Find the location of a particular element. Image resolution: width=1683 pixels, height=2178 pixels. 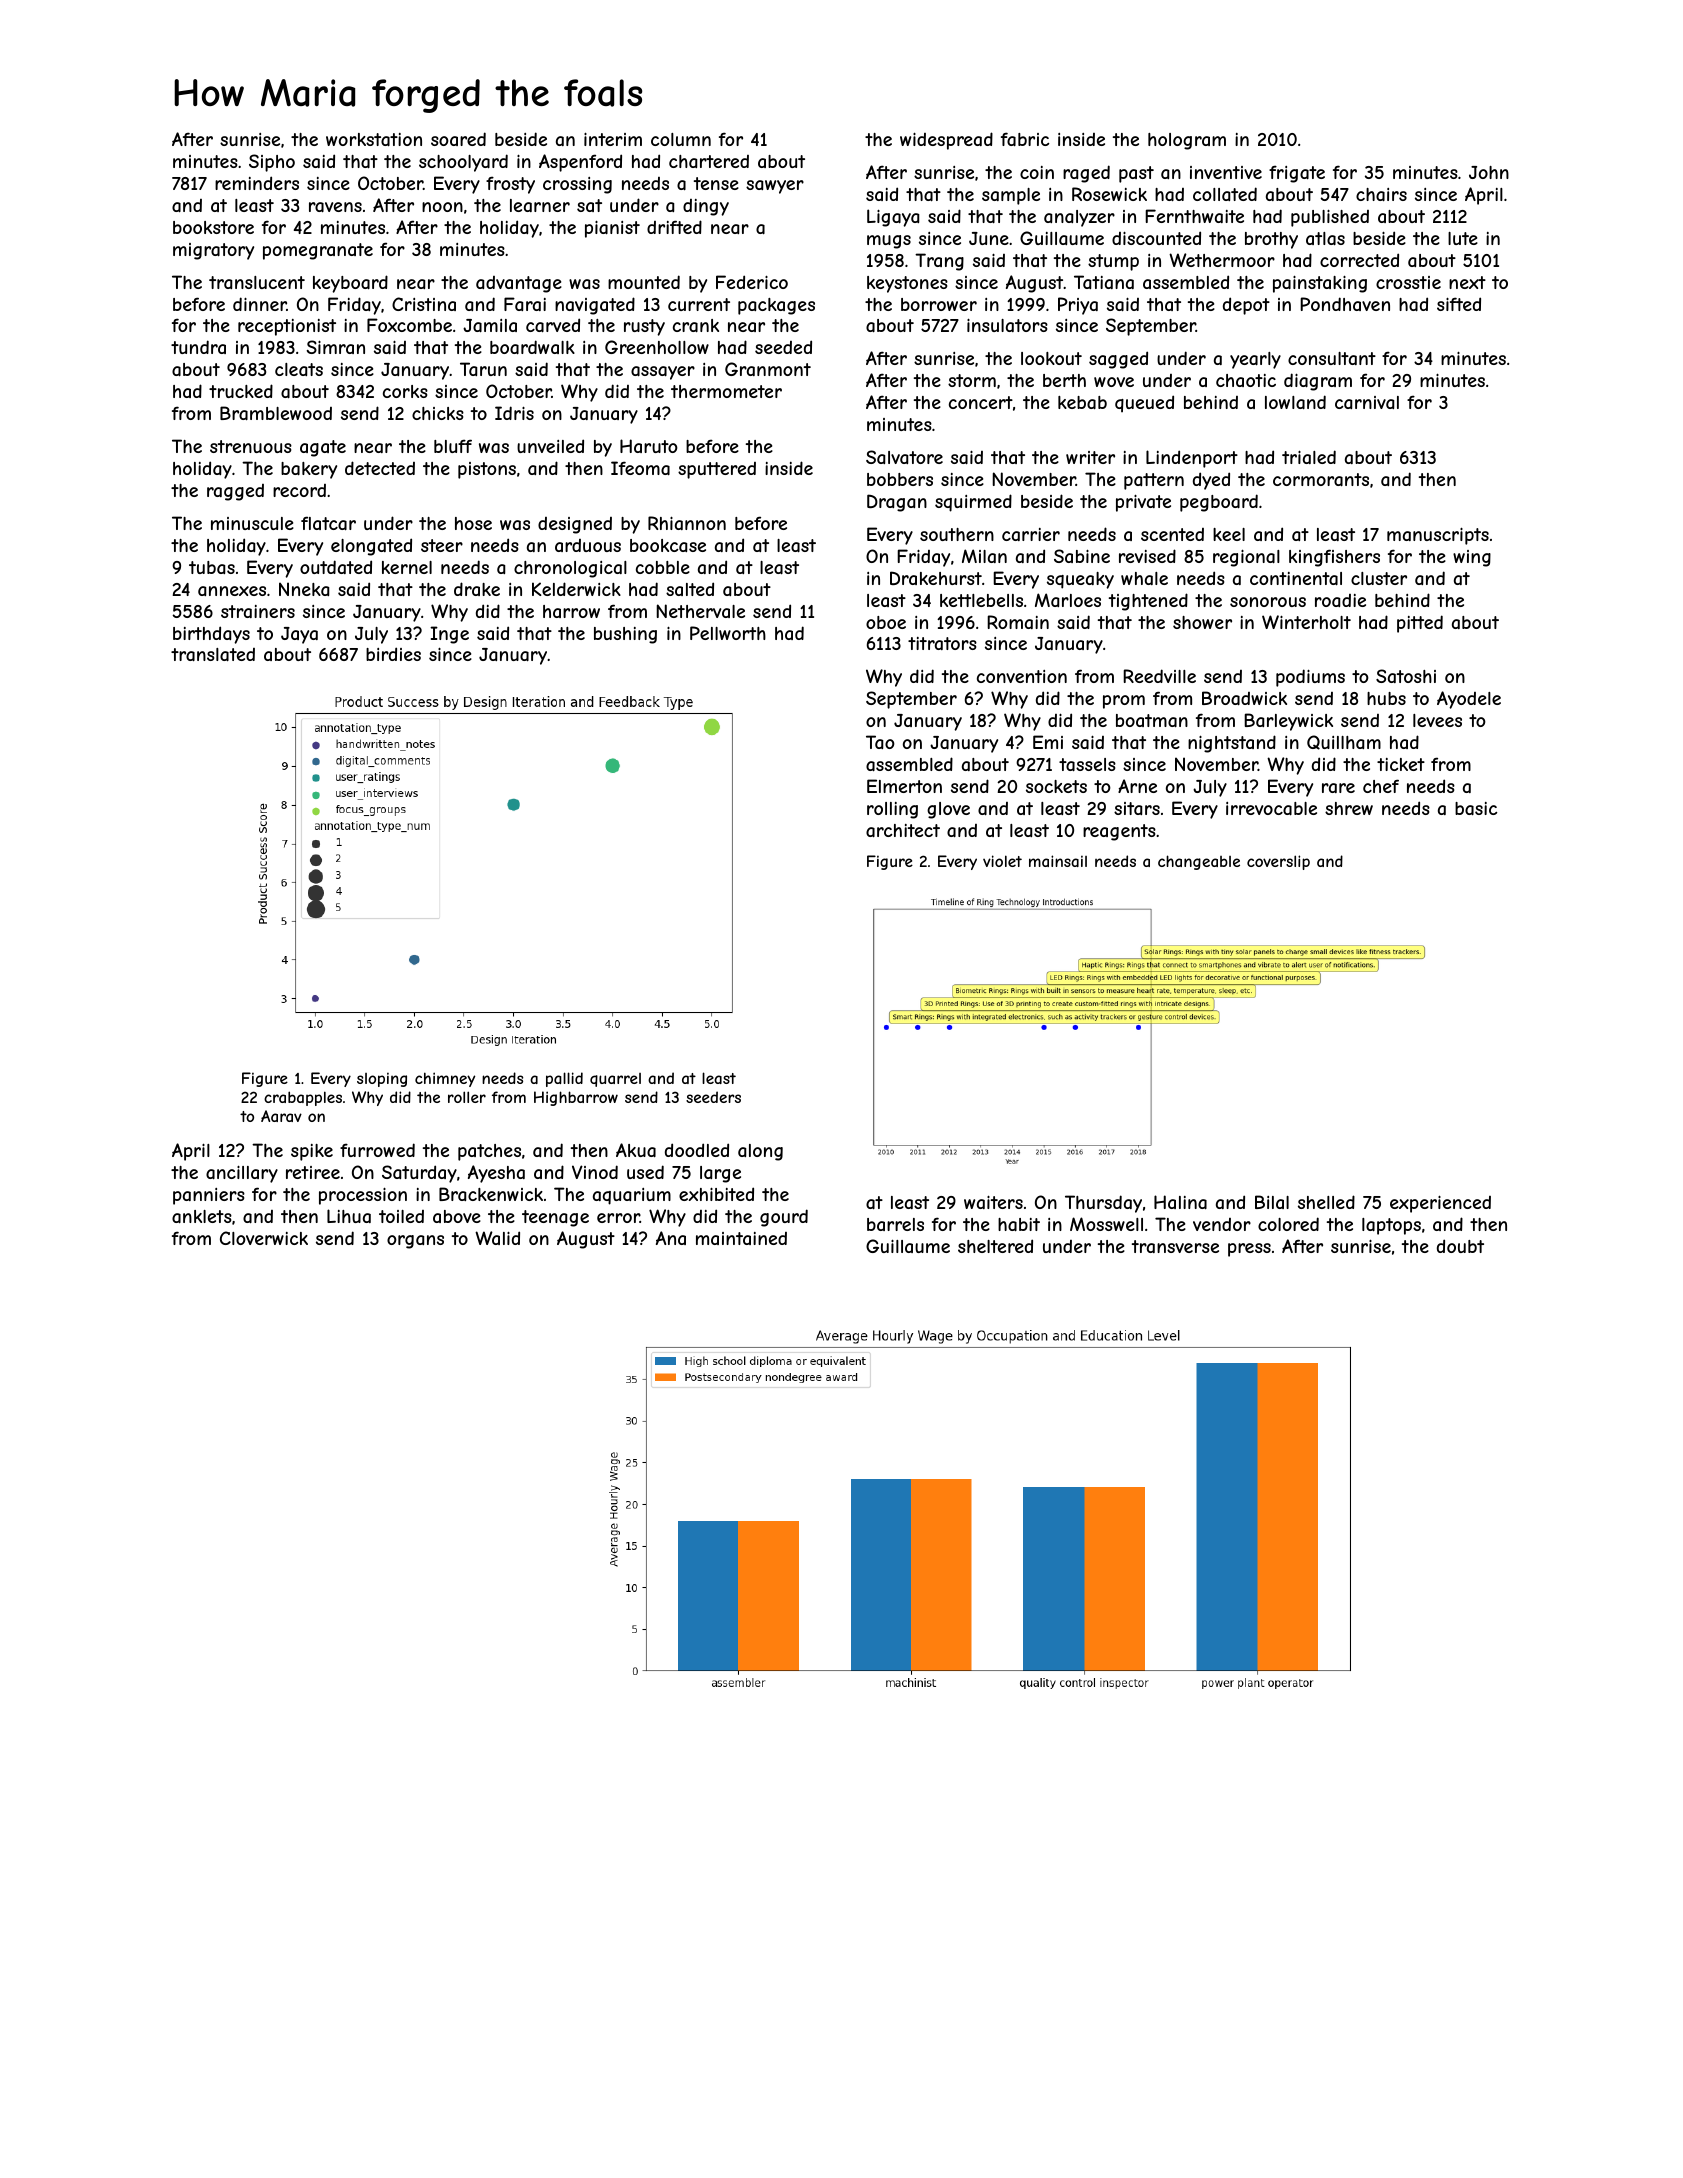

Simran is located at coordinates (336, 347).
